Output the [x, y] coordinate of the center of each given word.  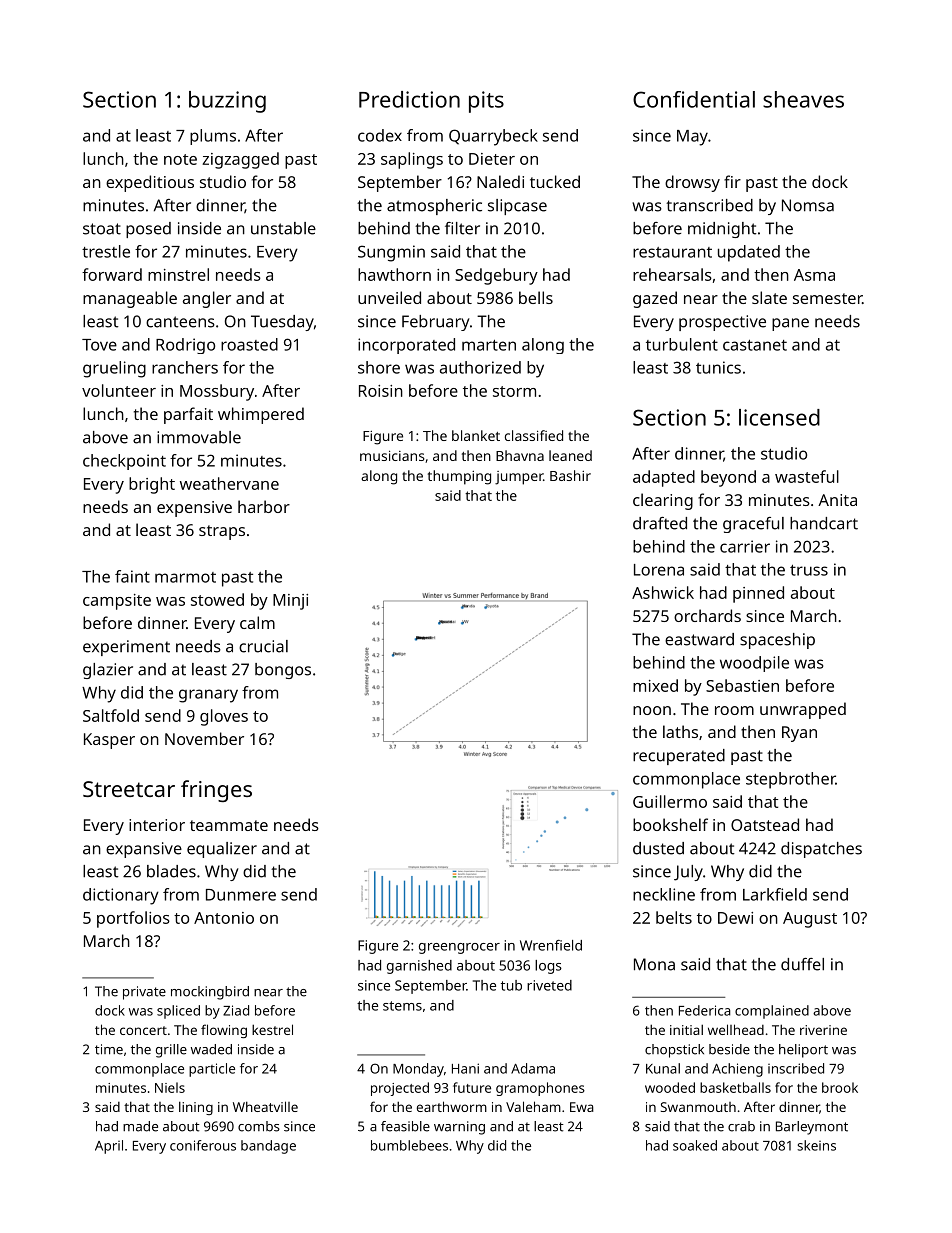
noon [652, 710]
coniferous [203, 1145]
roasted [249, 344]
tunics [718, 367]
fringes [216, 791]
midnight [722, 230]
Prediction [409, 99]
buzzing [227, 102]
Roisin [381, 391]
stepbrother [791, 780]
